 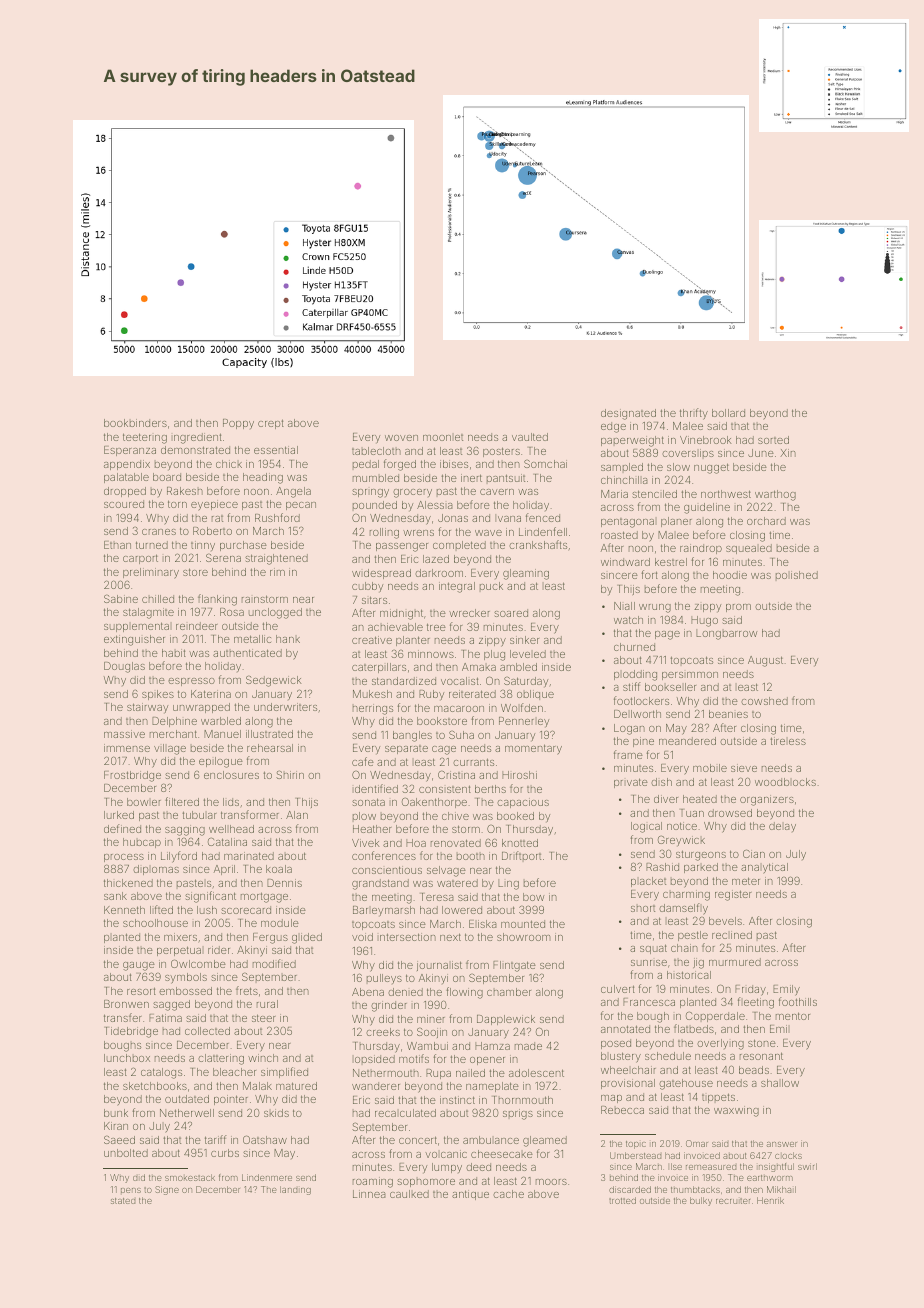 I want to click on wheelchair, so click(x=628, y=1070).
